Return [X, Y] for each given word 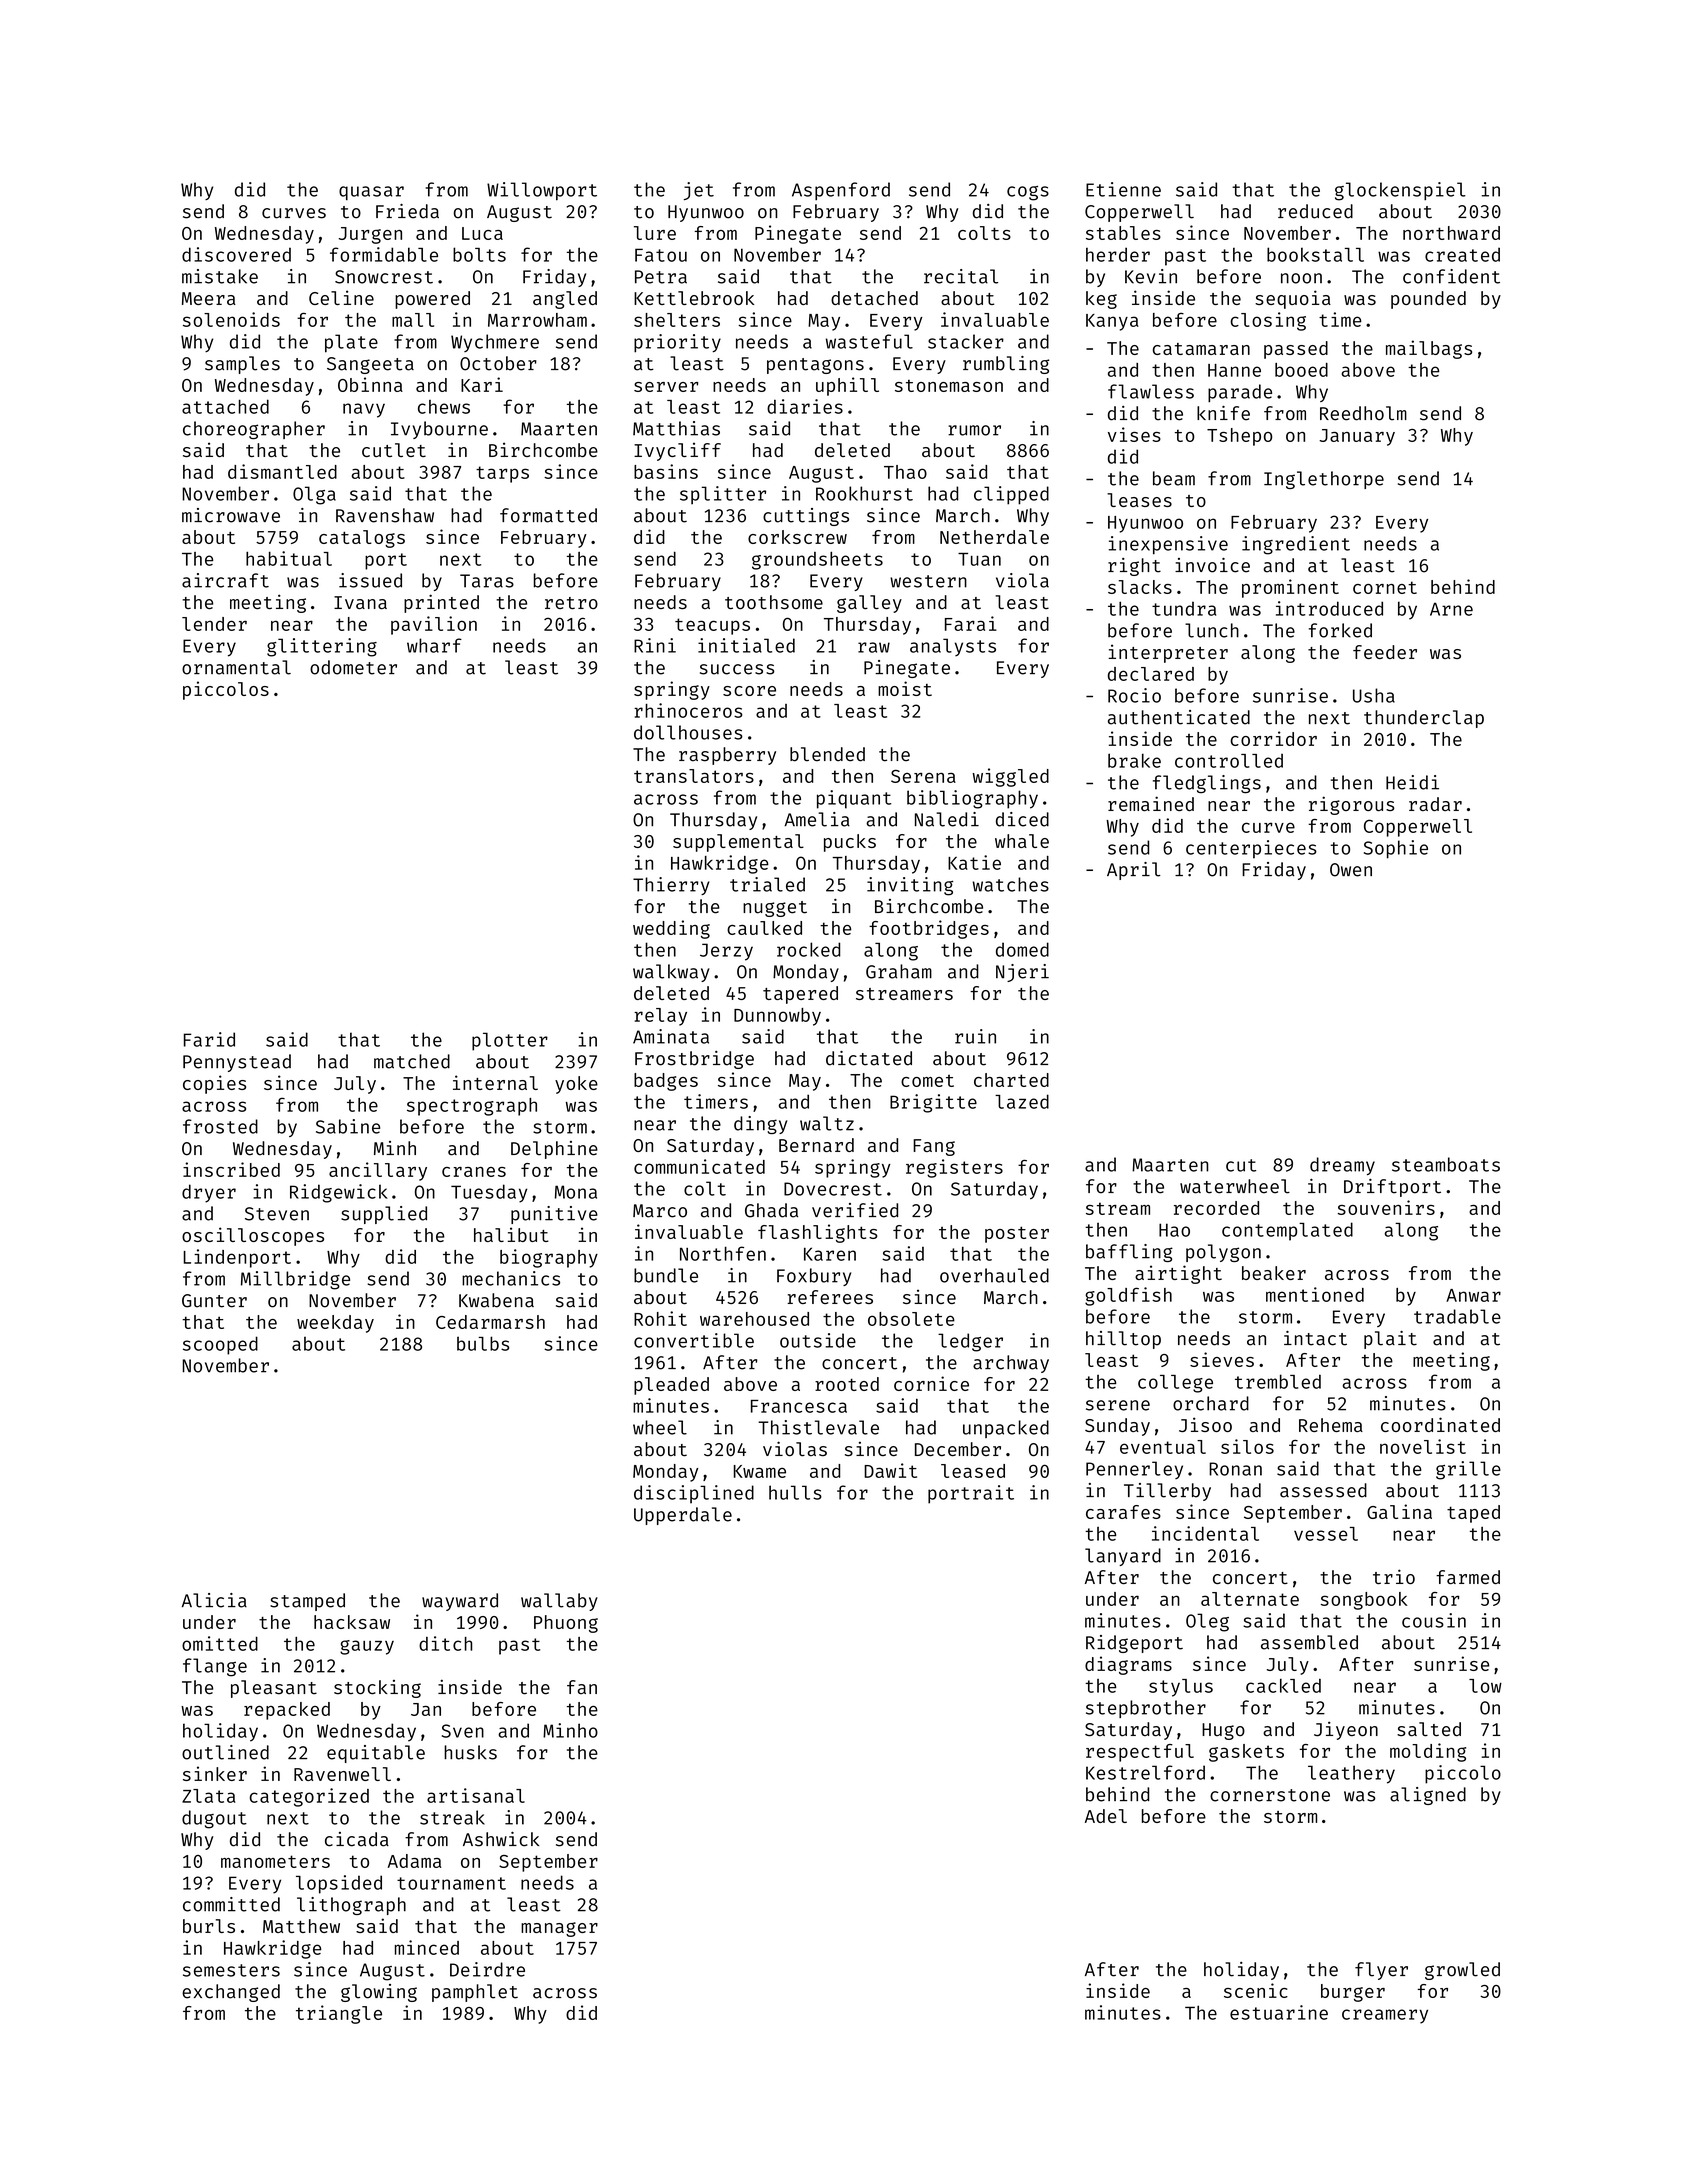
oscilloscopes [253, 1236]
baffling [1129, 1253]
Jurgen [370, 235]
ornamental [236, 667]
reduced [1315, 211]
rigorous [1351, 805]
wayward [460, 1602]
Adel [1106, 1816]
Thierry [671, 886]
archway [1011, 1364]
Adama [414, 1861]
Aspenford [841, 191]
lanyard [1123, 1557]
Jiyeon [1346, 1730]
